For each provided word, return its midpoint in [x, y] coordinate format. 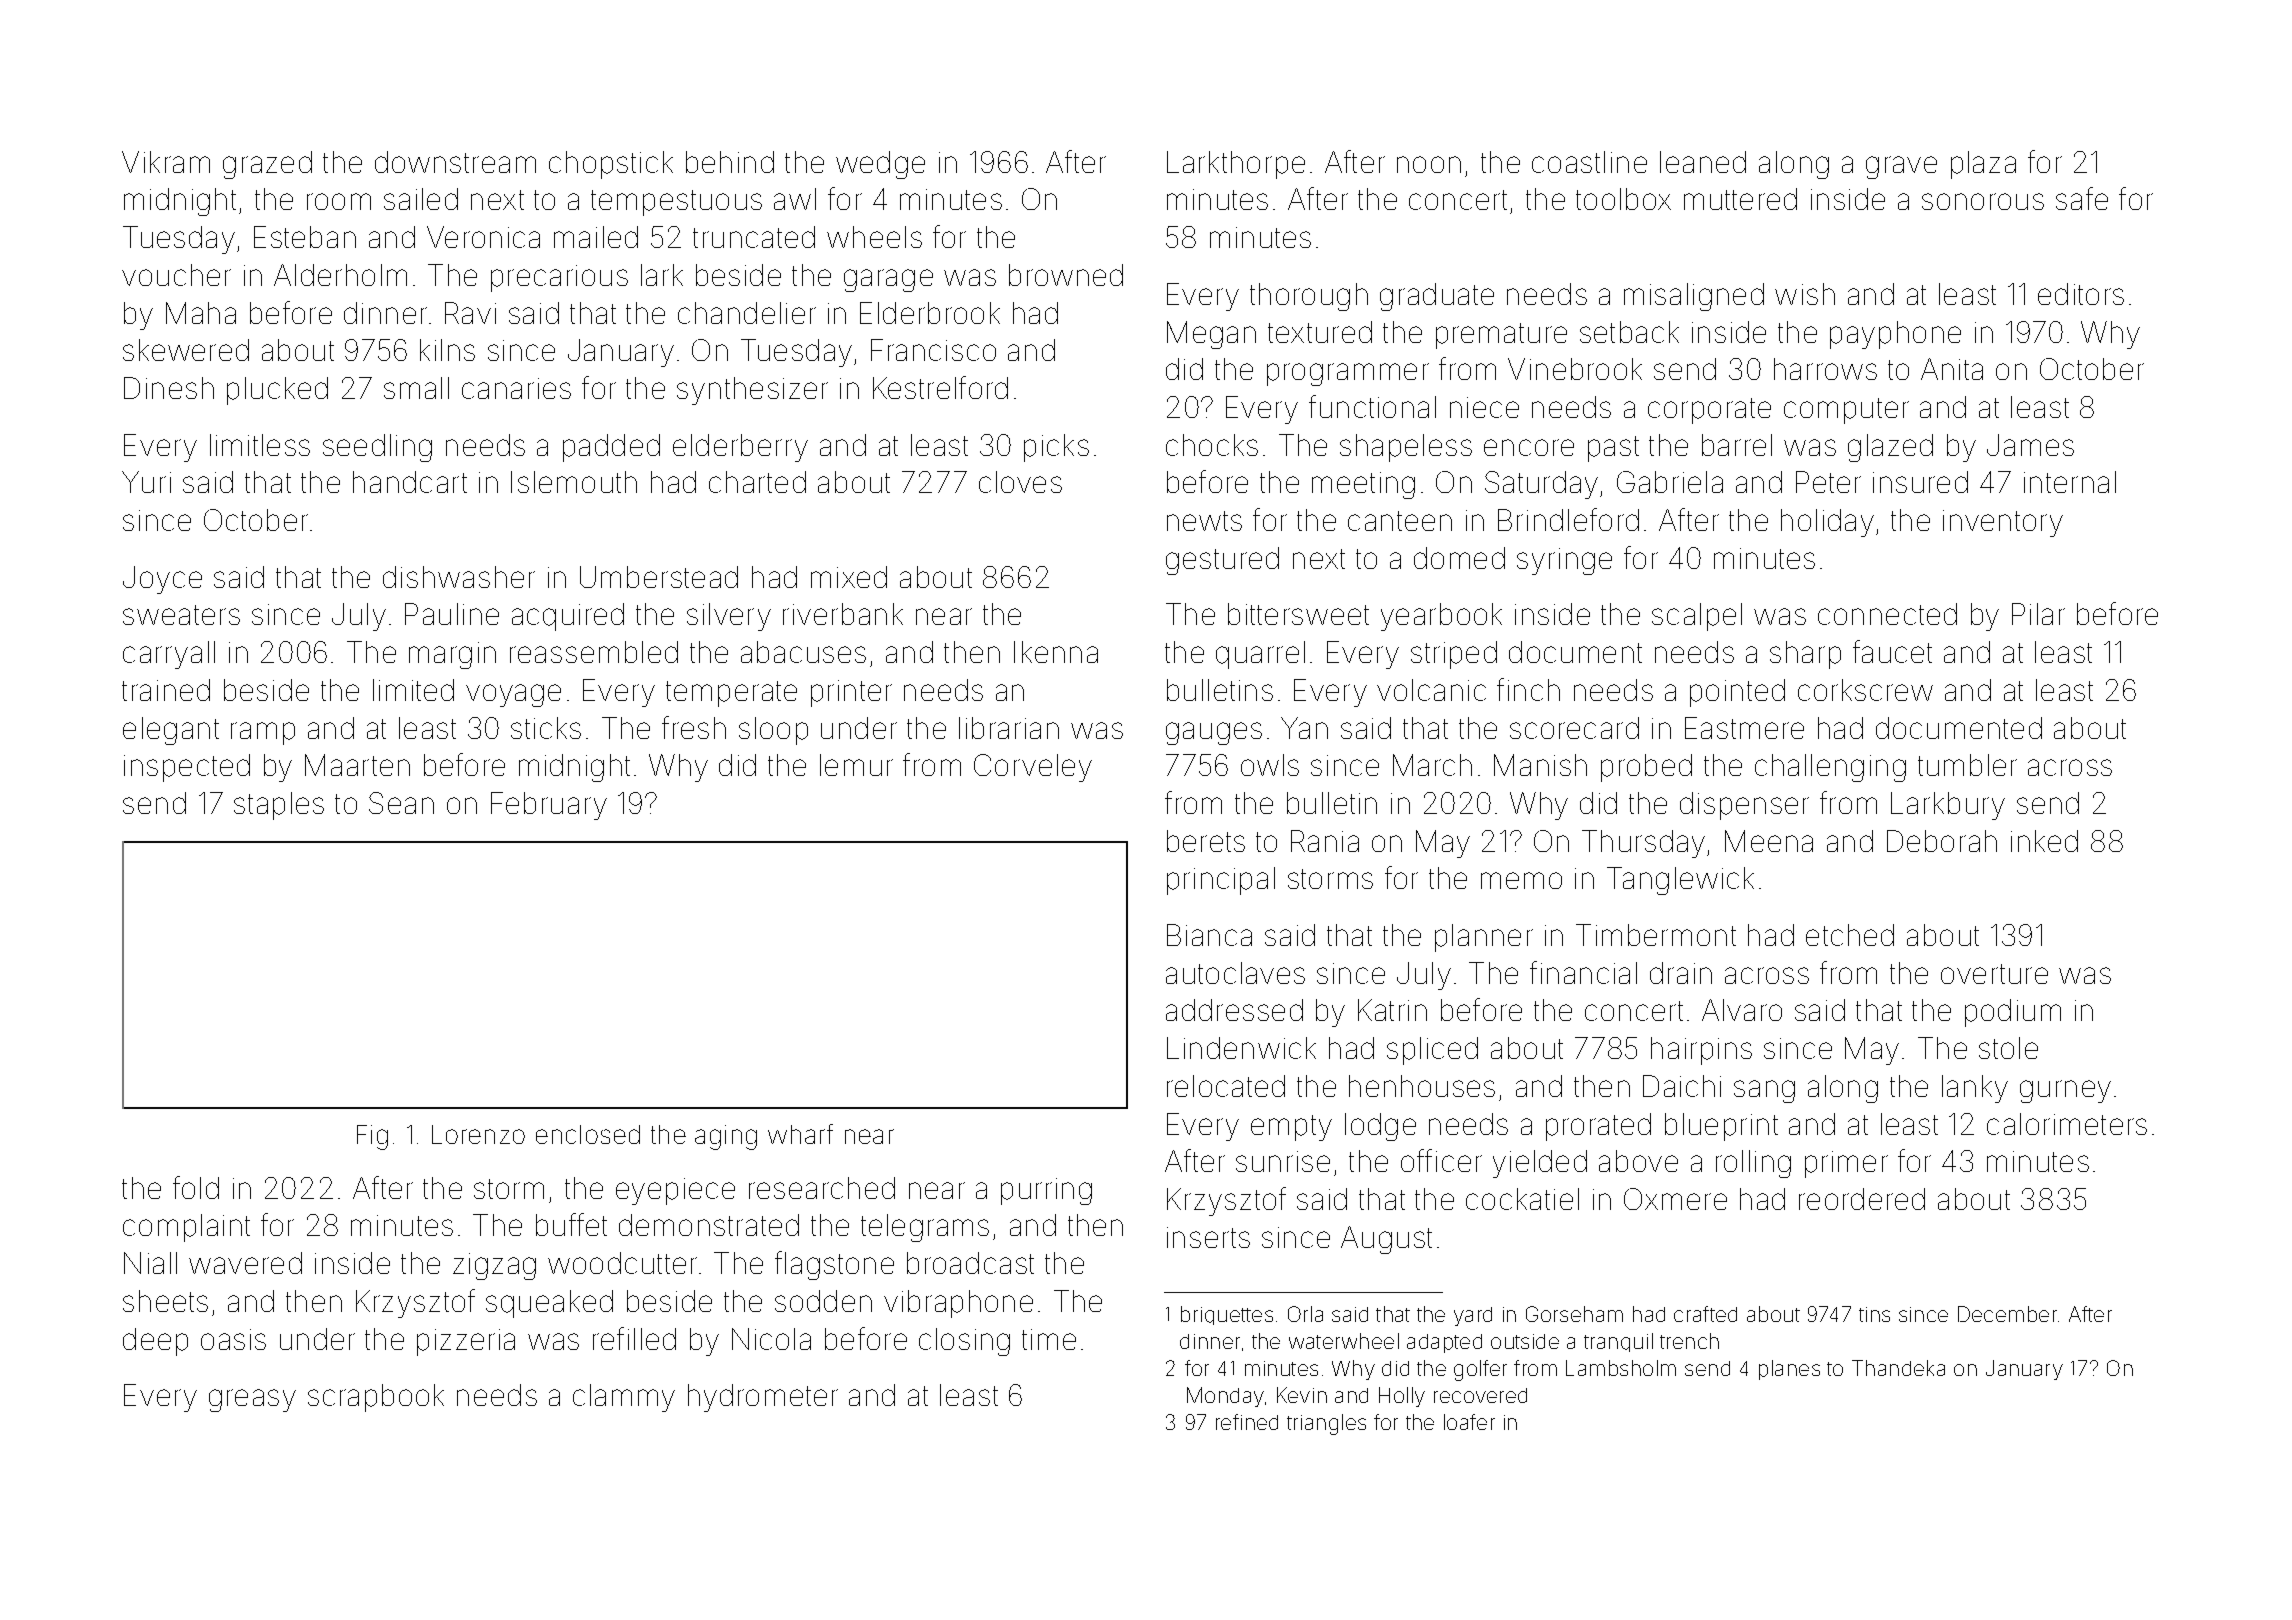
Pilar [2038, 614]
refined [1247, 1422]
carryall [169, 655]
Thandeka [1898, 1368]
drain [1681, 973]
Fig [372, 1137]
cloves [1020, 482]
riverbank [843, 614]
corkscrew [1865, 690]
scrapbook [376, 1398]
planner [1484, 938]
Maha [201, 313]
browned [1066, 275]
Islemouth [574, 482]
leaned [1703, 162]
